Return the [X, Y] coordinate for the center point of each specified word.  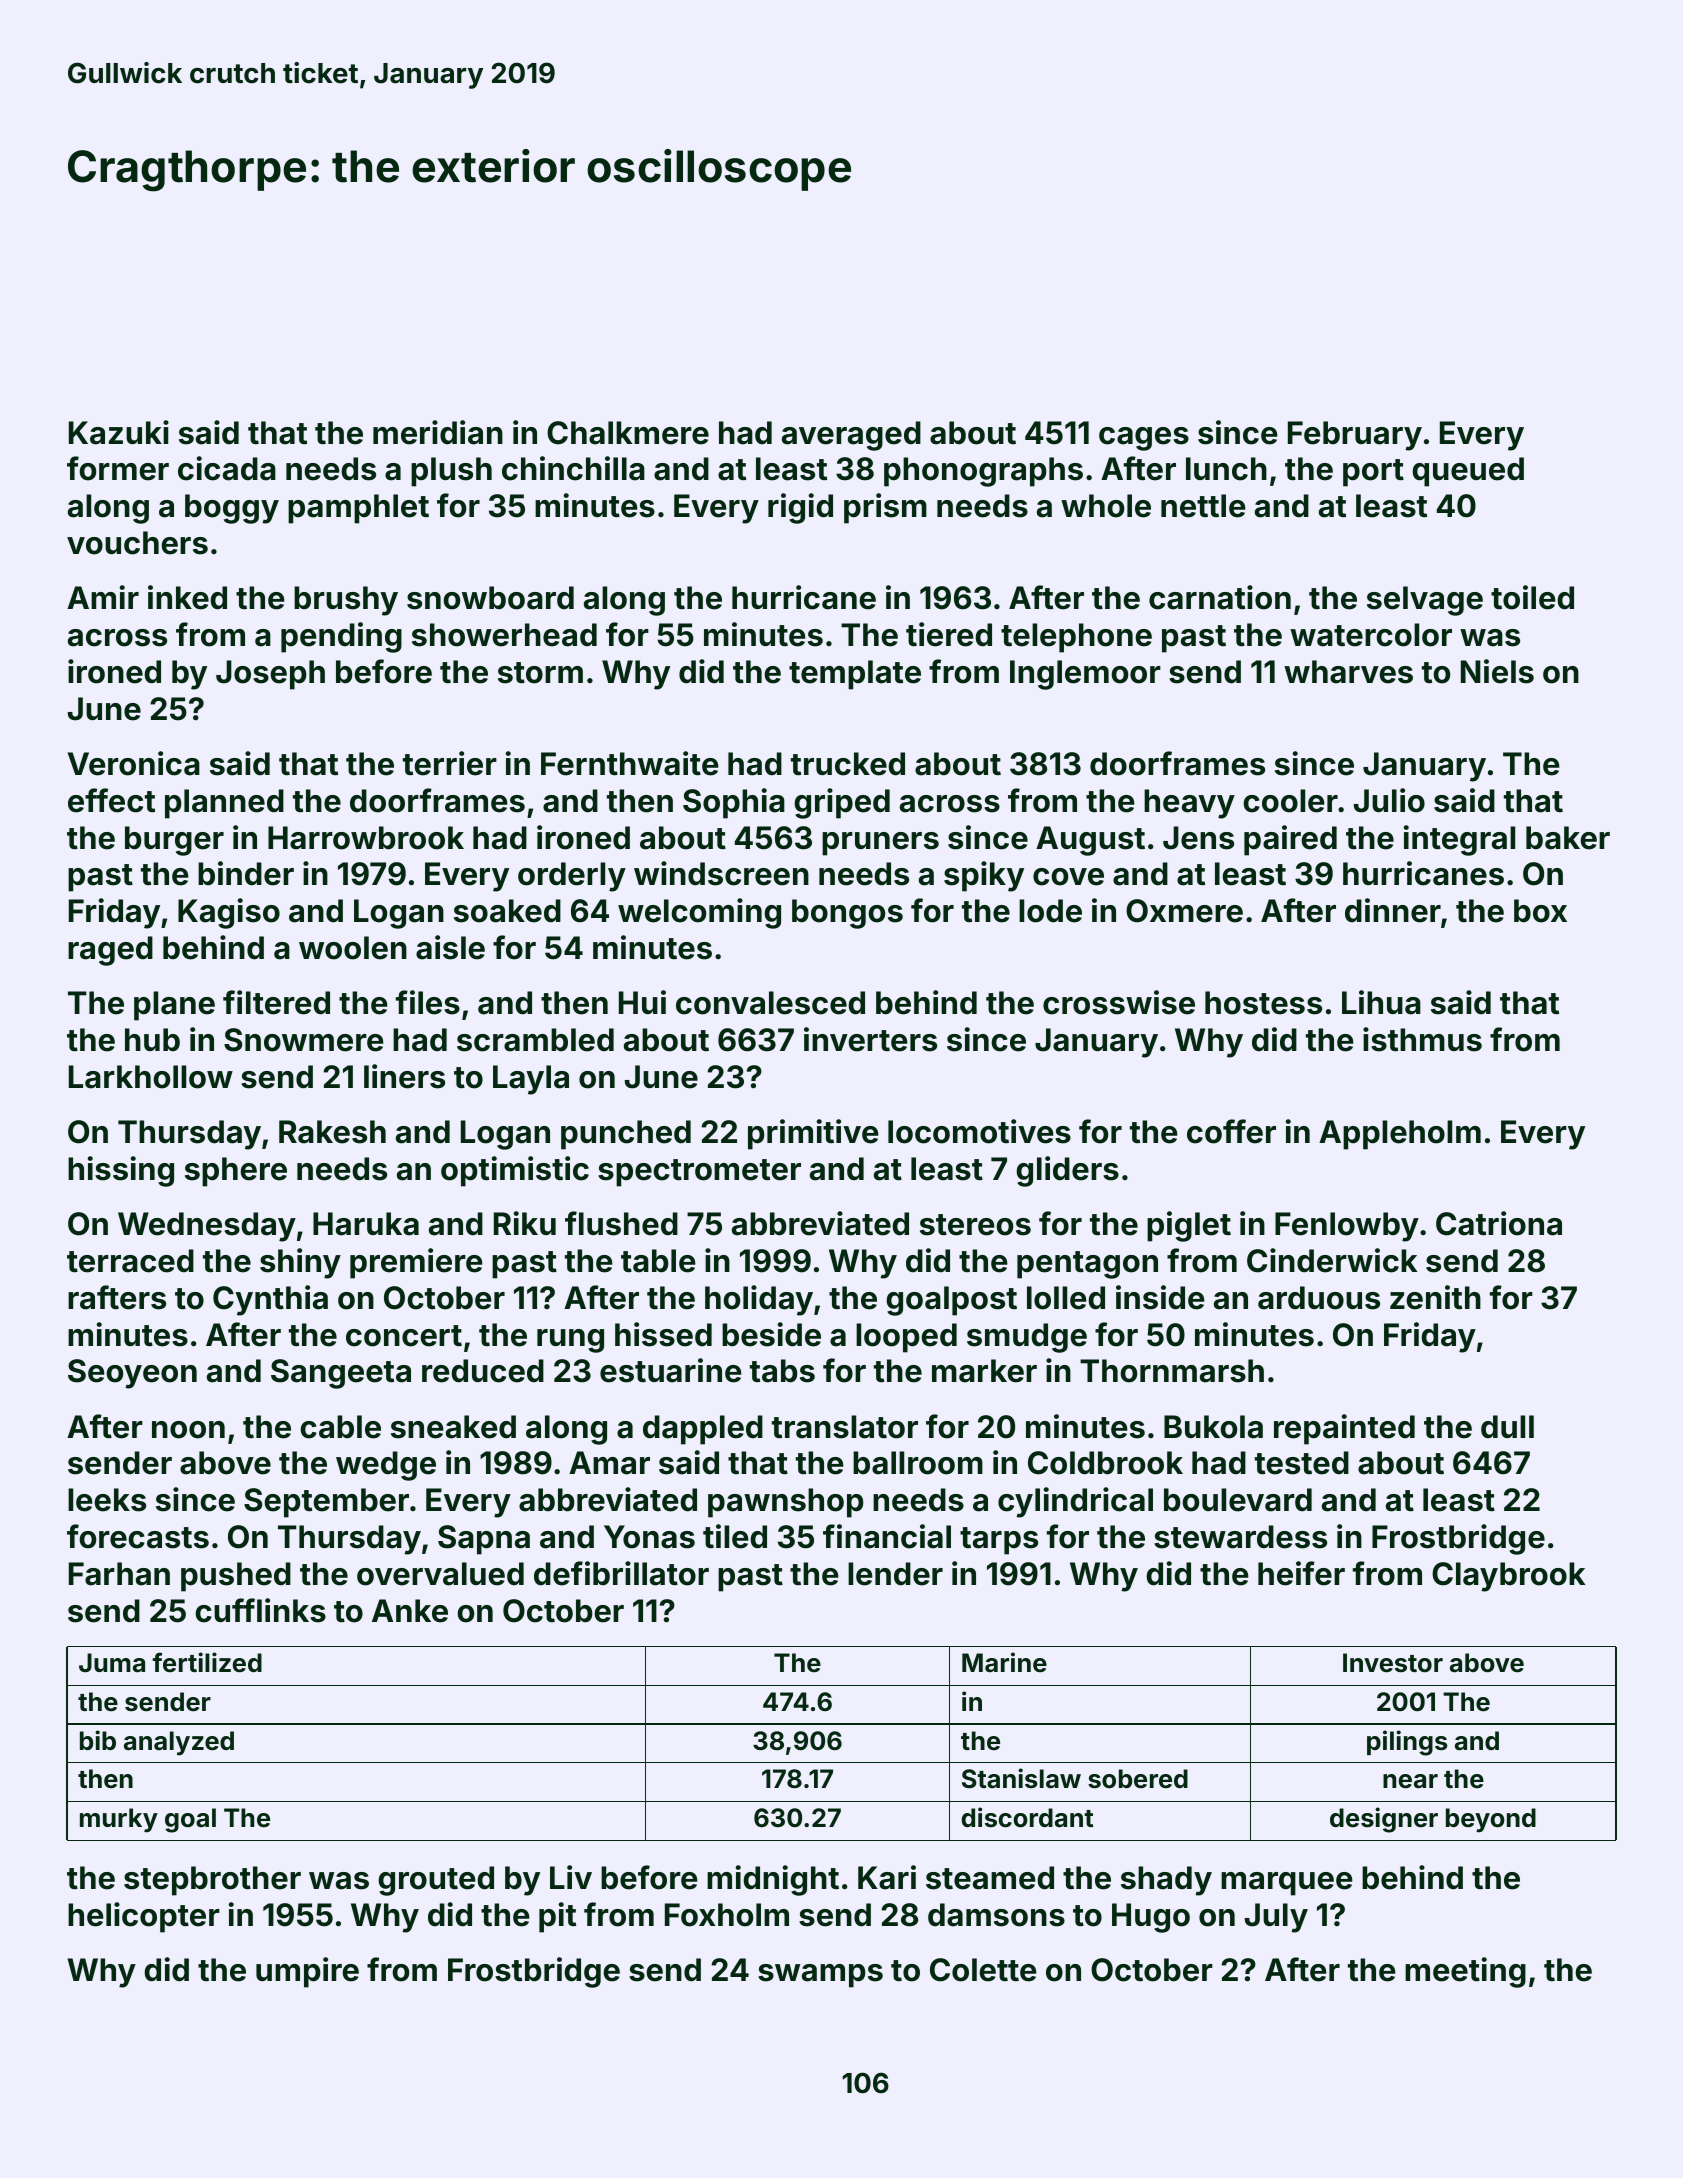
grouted [436, 1881]
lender [895, 1574]
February [1355, 436]
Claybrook [1508, 1577]
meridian [438, 432]
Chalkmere [628, 433]
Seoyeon [132, 1374]
